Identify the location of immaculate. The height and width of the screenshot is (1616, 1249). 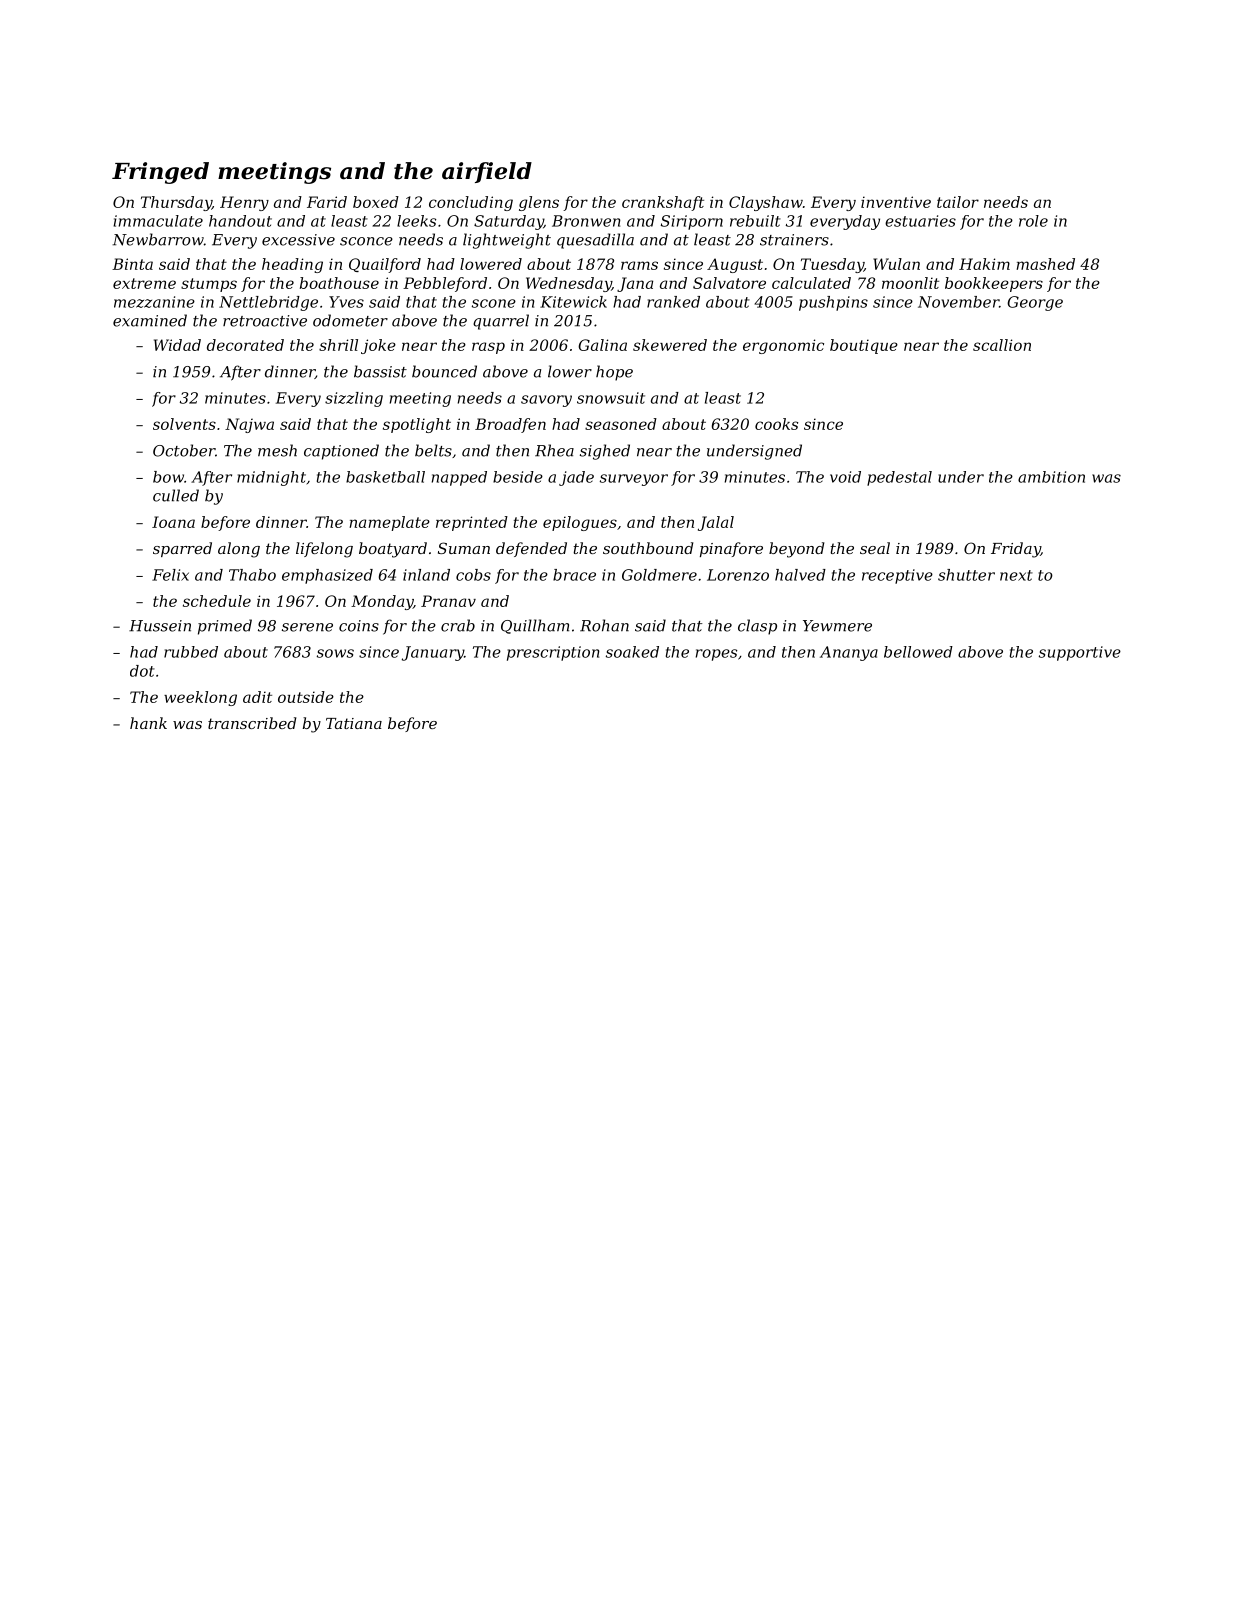
(158, 221).
